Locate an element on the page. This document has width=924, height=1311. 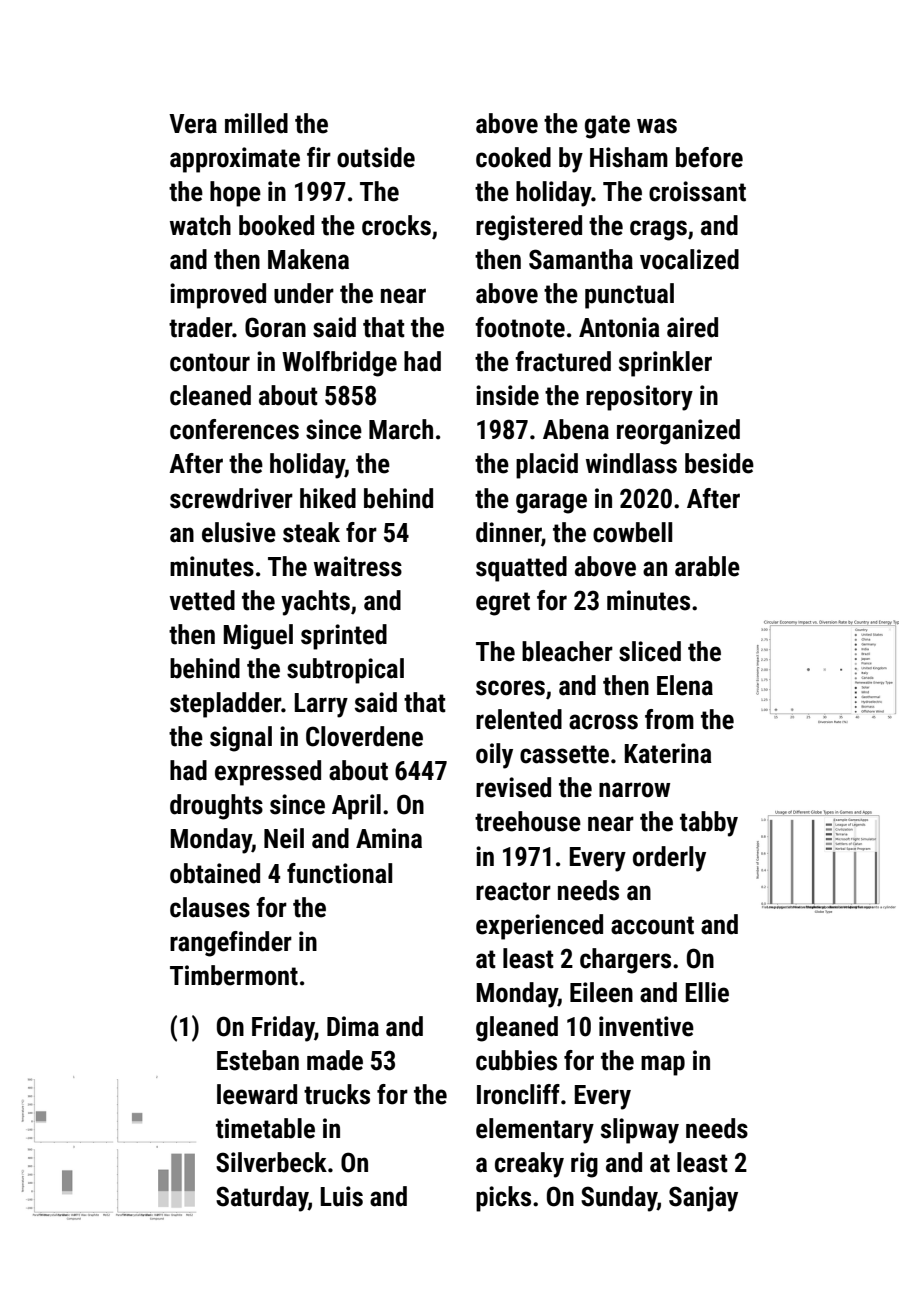
arable is located at coordinates (707, 566).
